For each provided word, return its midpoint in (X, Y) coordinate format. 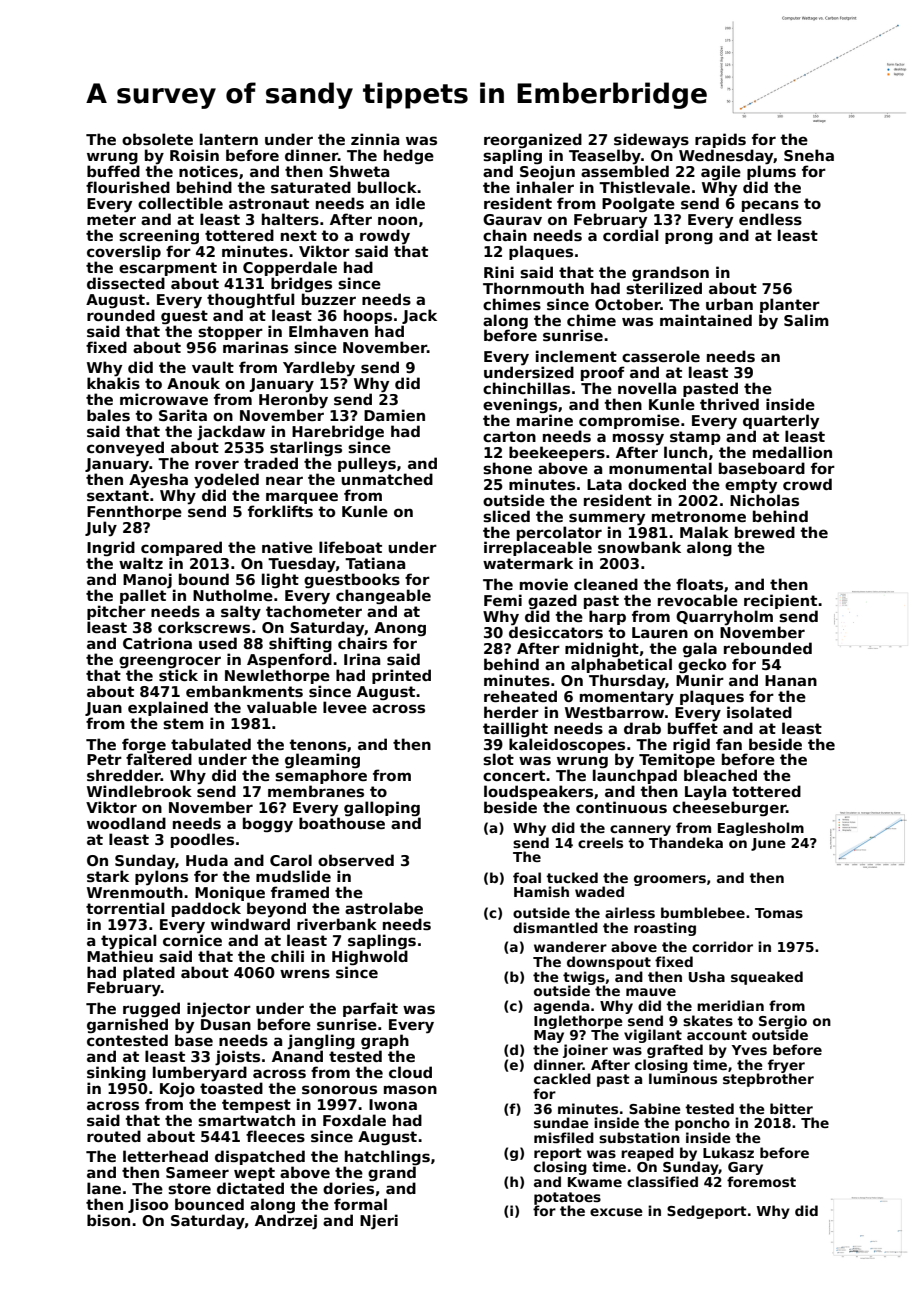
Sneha (809, 155)
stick (178, 675)
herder (511, 712)
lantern (229, 139)
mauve (651, 992)
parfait (370, 1009)
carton (509, 436)
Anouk (193, 383)
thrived (729, 404)
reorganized (533, 140)
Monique (230, 893)
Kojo (177, 1090)
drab (642, 728)
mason (410, 1089)
